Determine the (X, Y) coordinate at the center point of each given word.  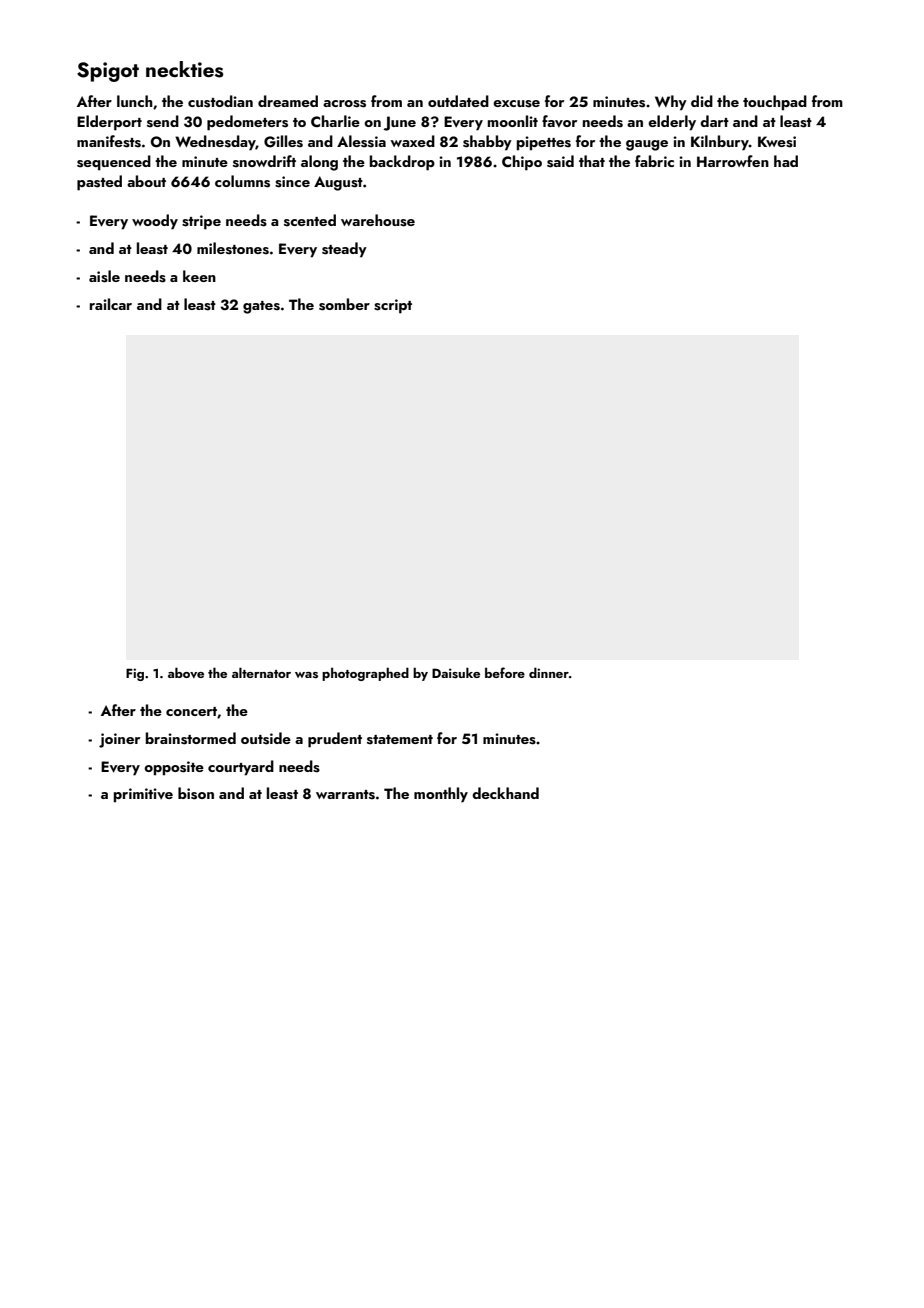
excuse (516, 104)
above (186, 672)
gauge (647, 145)
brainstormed (191, 738)
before (505, 672)
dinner (549, 672)
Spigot (108, 72)
